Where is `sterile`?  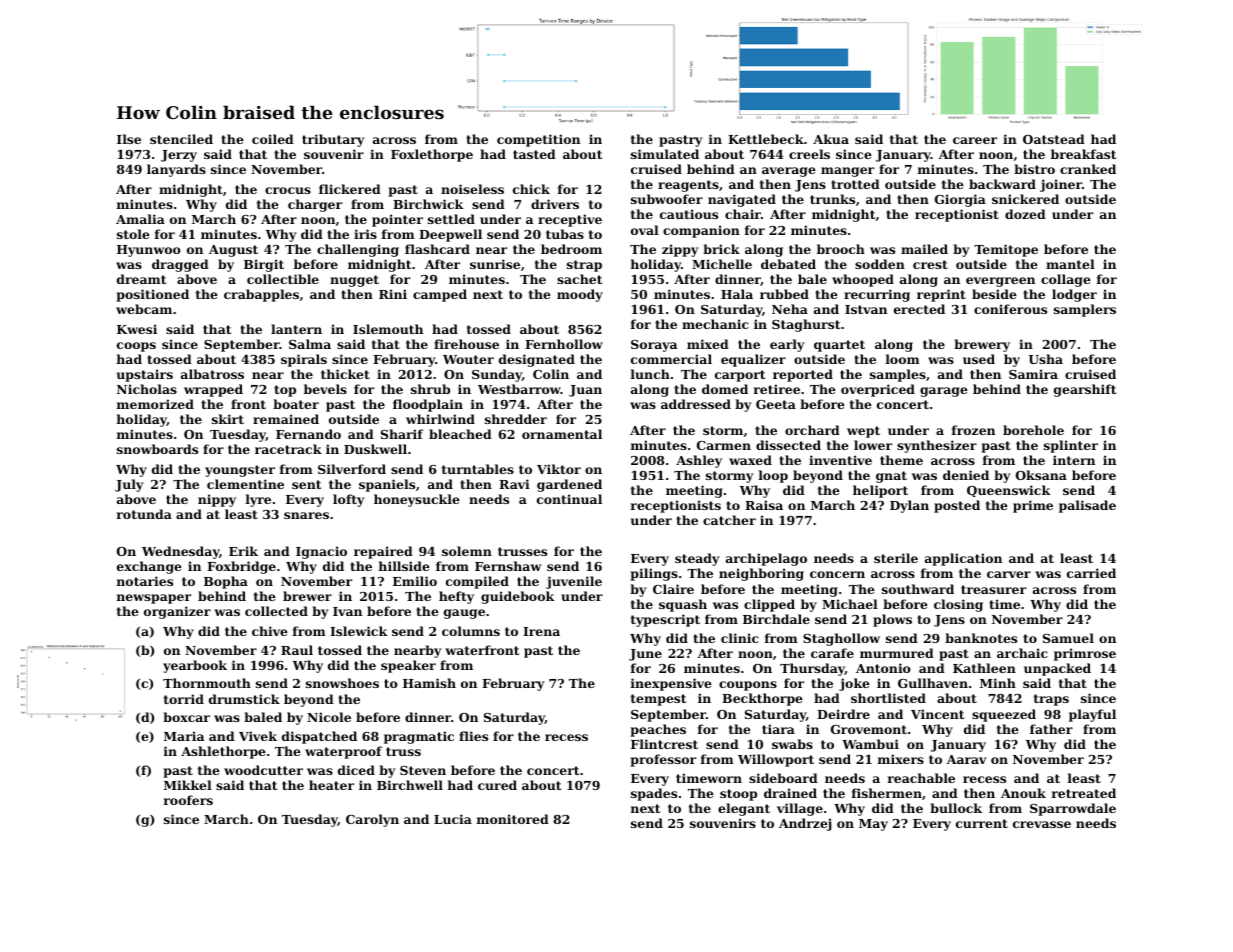 sterile is located at coordinates (896, 558).
